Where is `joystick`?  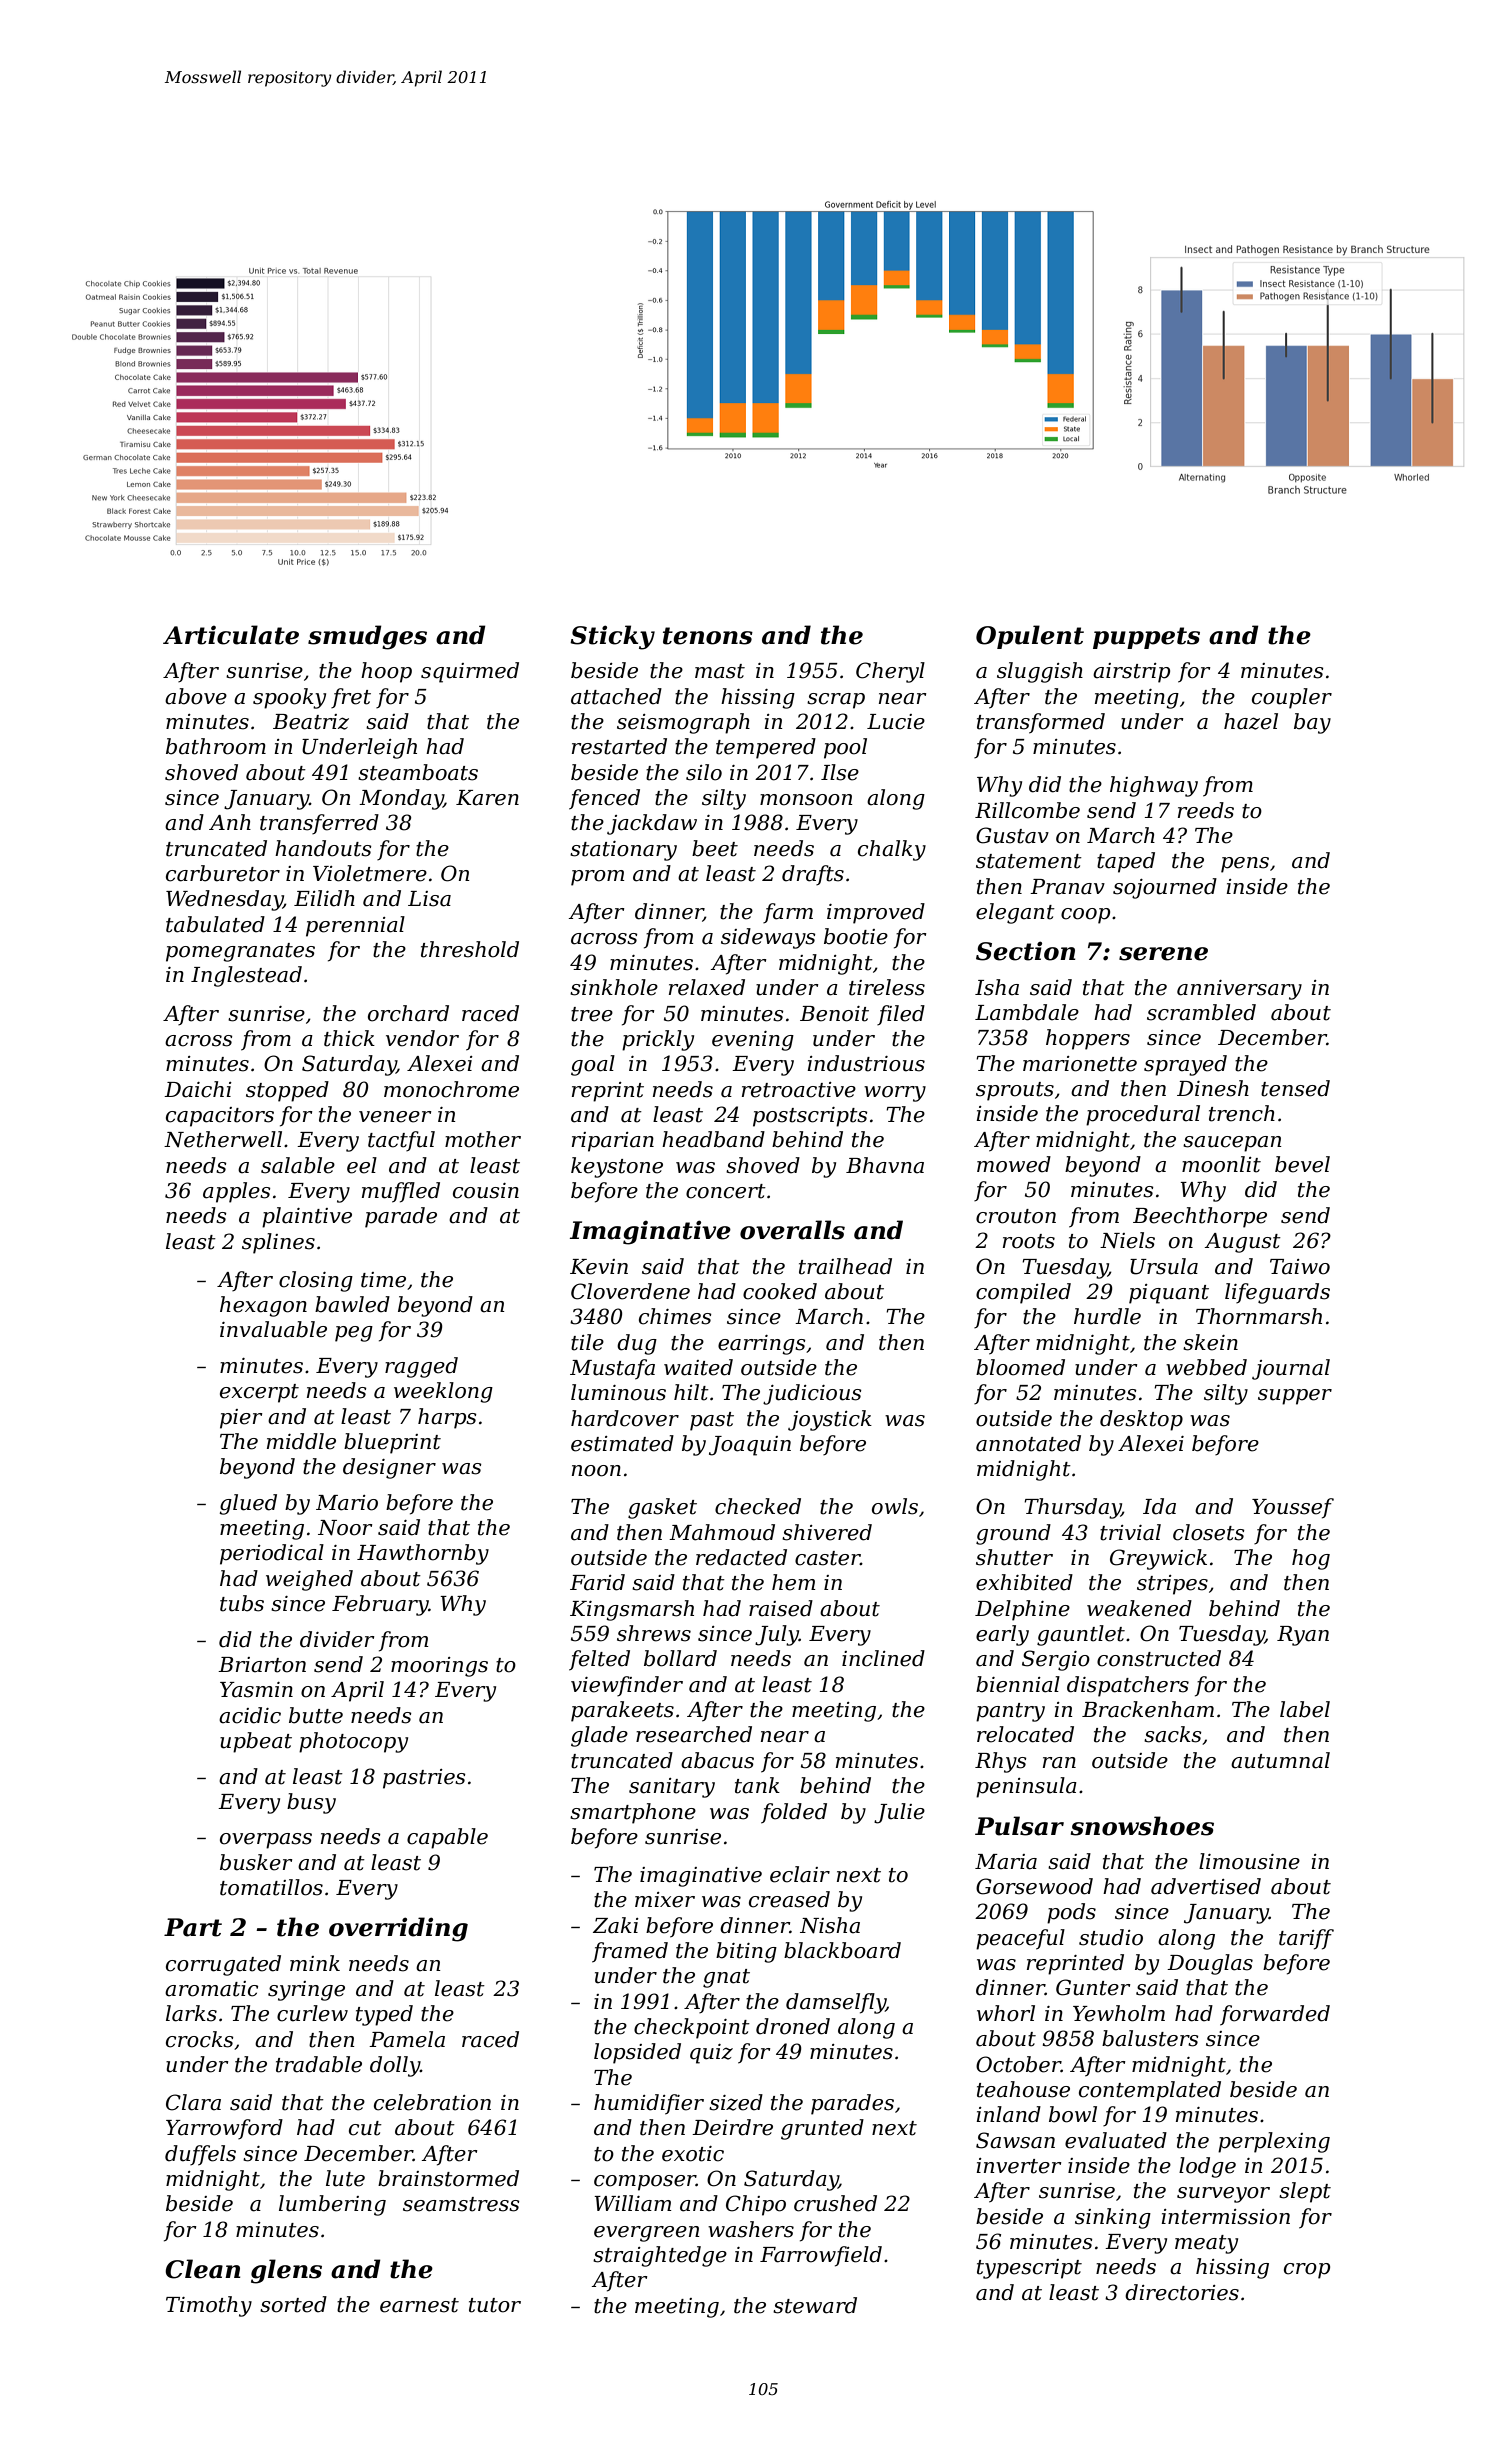
joystick is located at coordinates (830, 1420).
